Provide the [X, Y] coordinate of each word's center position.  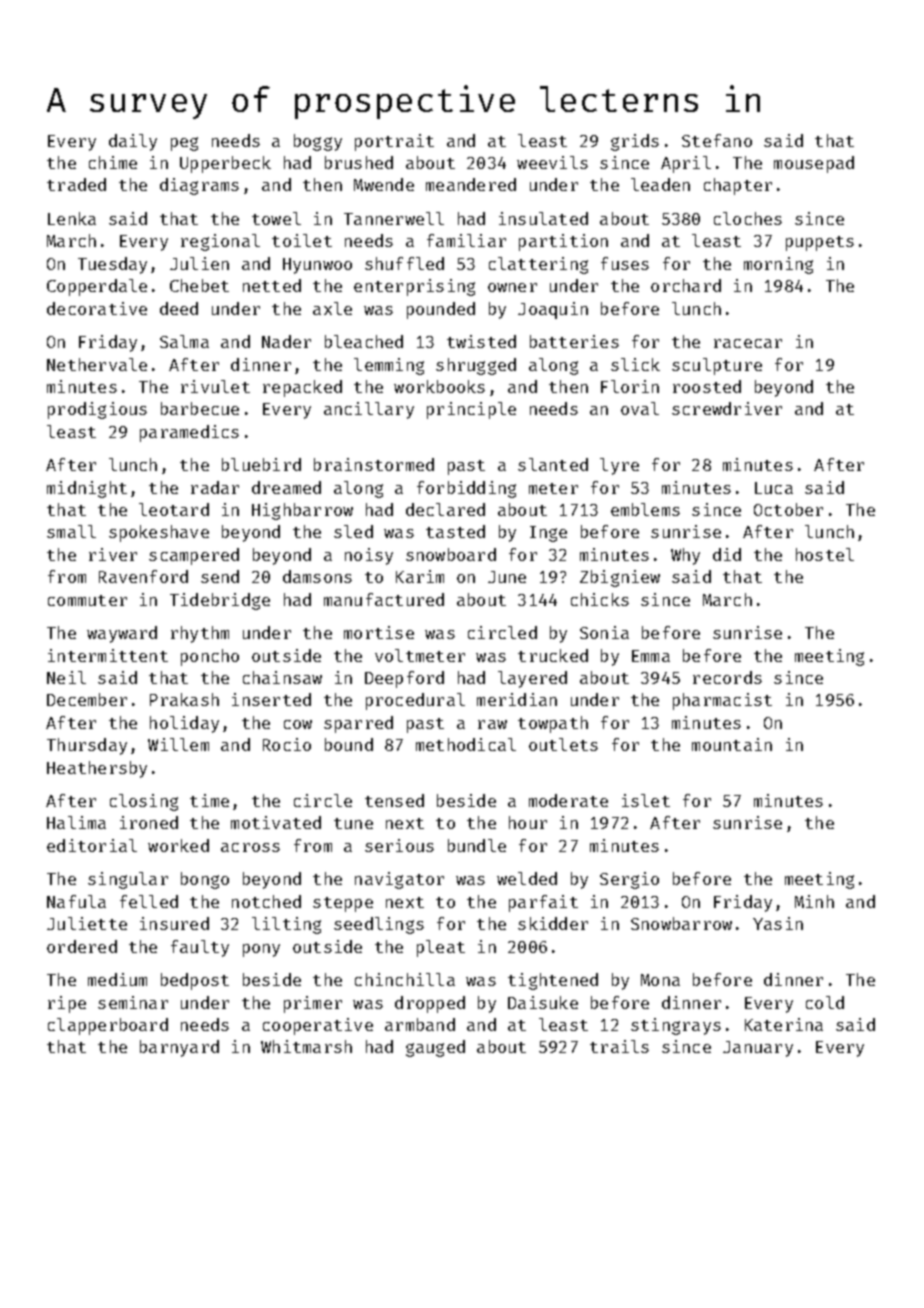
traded [76, 184]
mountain [732, 744]
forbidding [466, 489]
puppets [820, 243]
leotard [174, 509]
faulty [200, 948]
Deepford [404, 679]
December [87, 699]
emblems [645, 509]
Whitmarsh [306, 1046]
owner [512, 287]
